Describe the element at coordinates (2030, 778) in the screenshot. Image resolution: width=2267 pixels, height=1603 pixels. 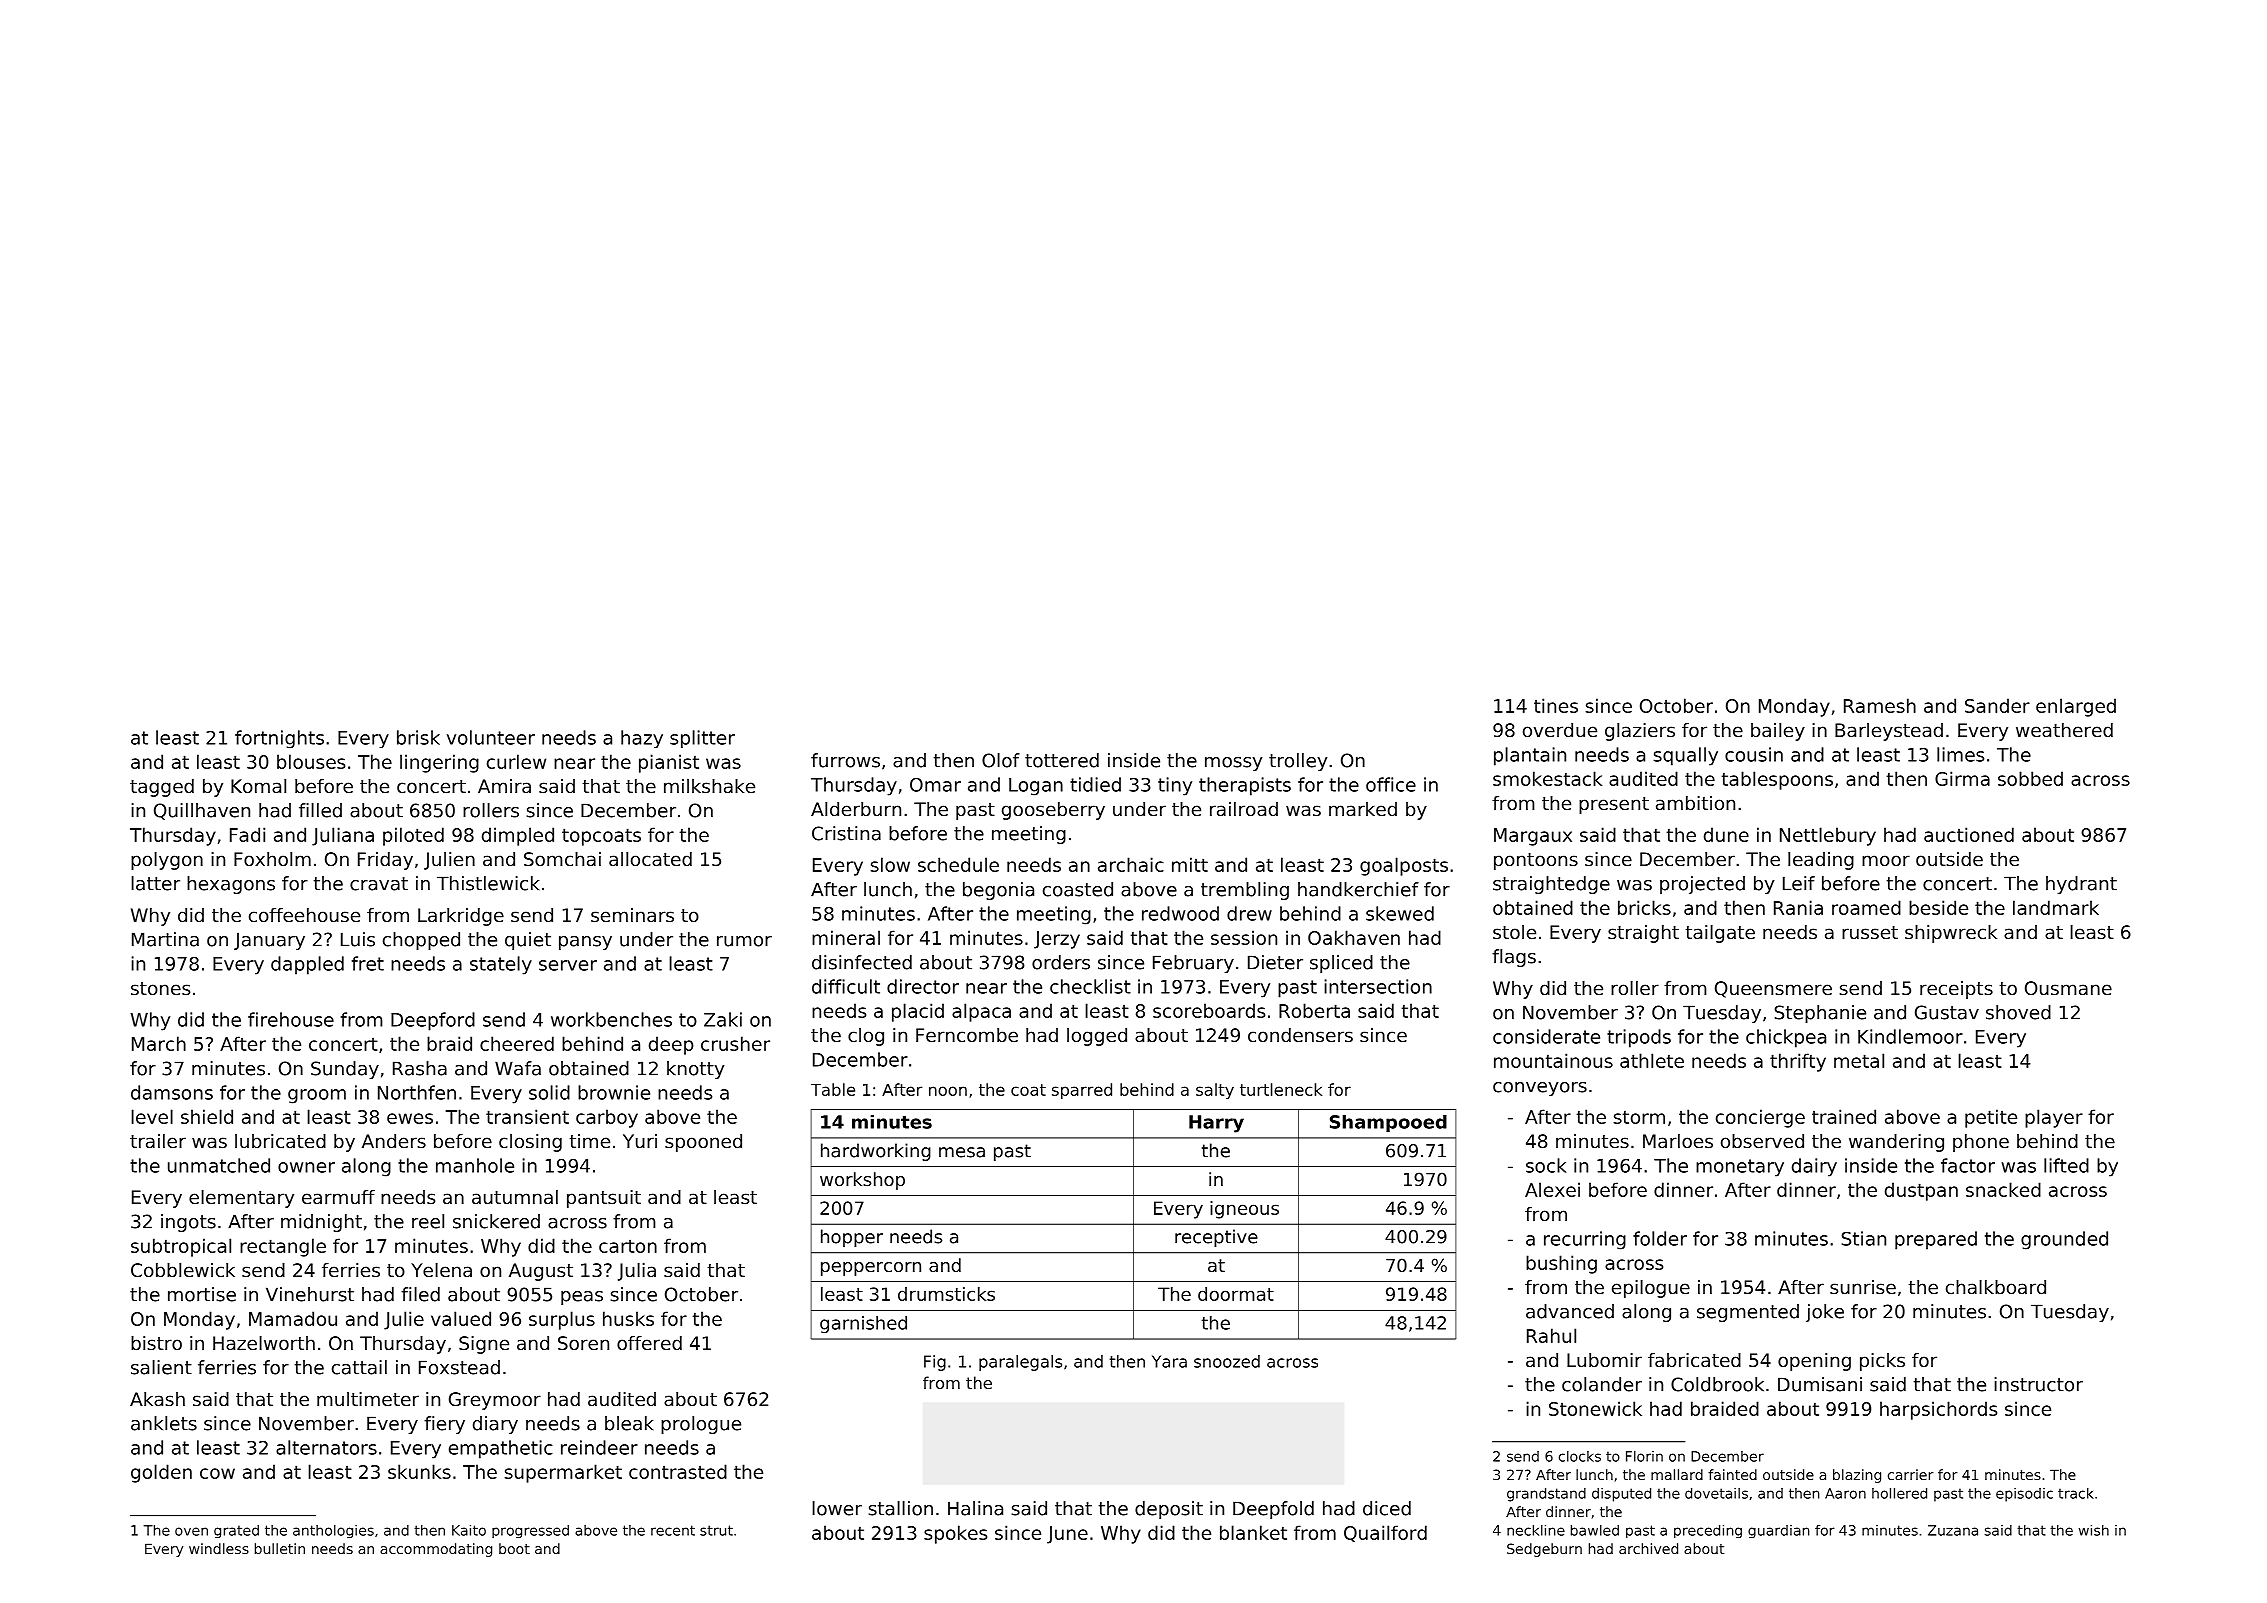
I see `sobbed` at that location.
